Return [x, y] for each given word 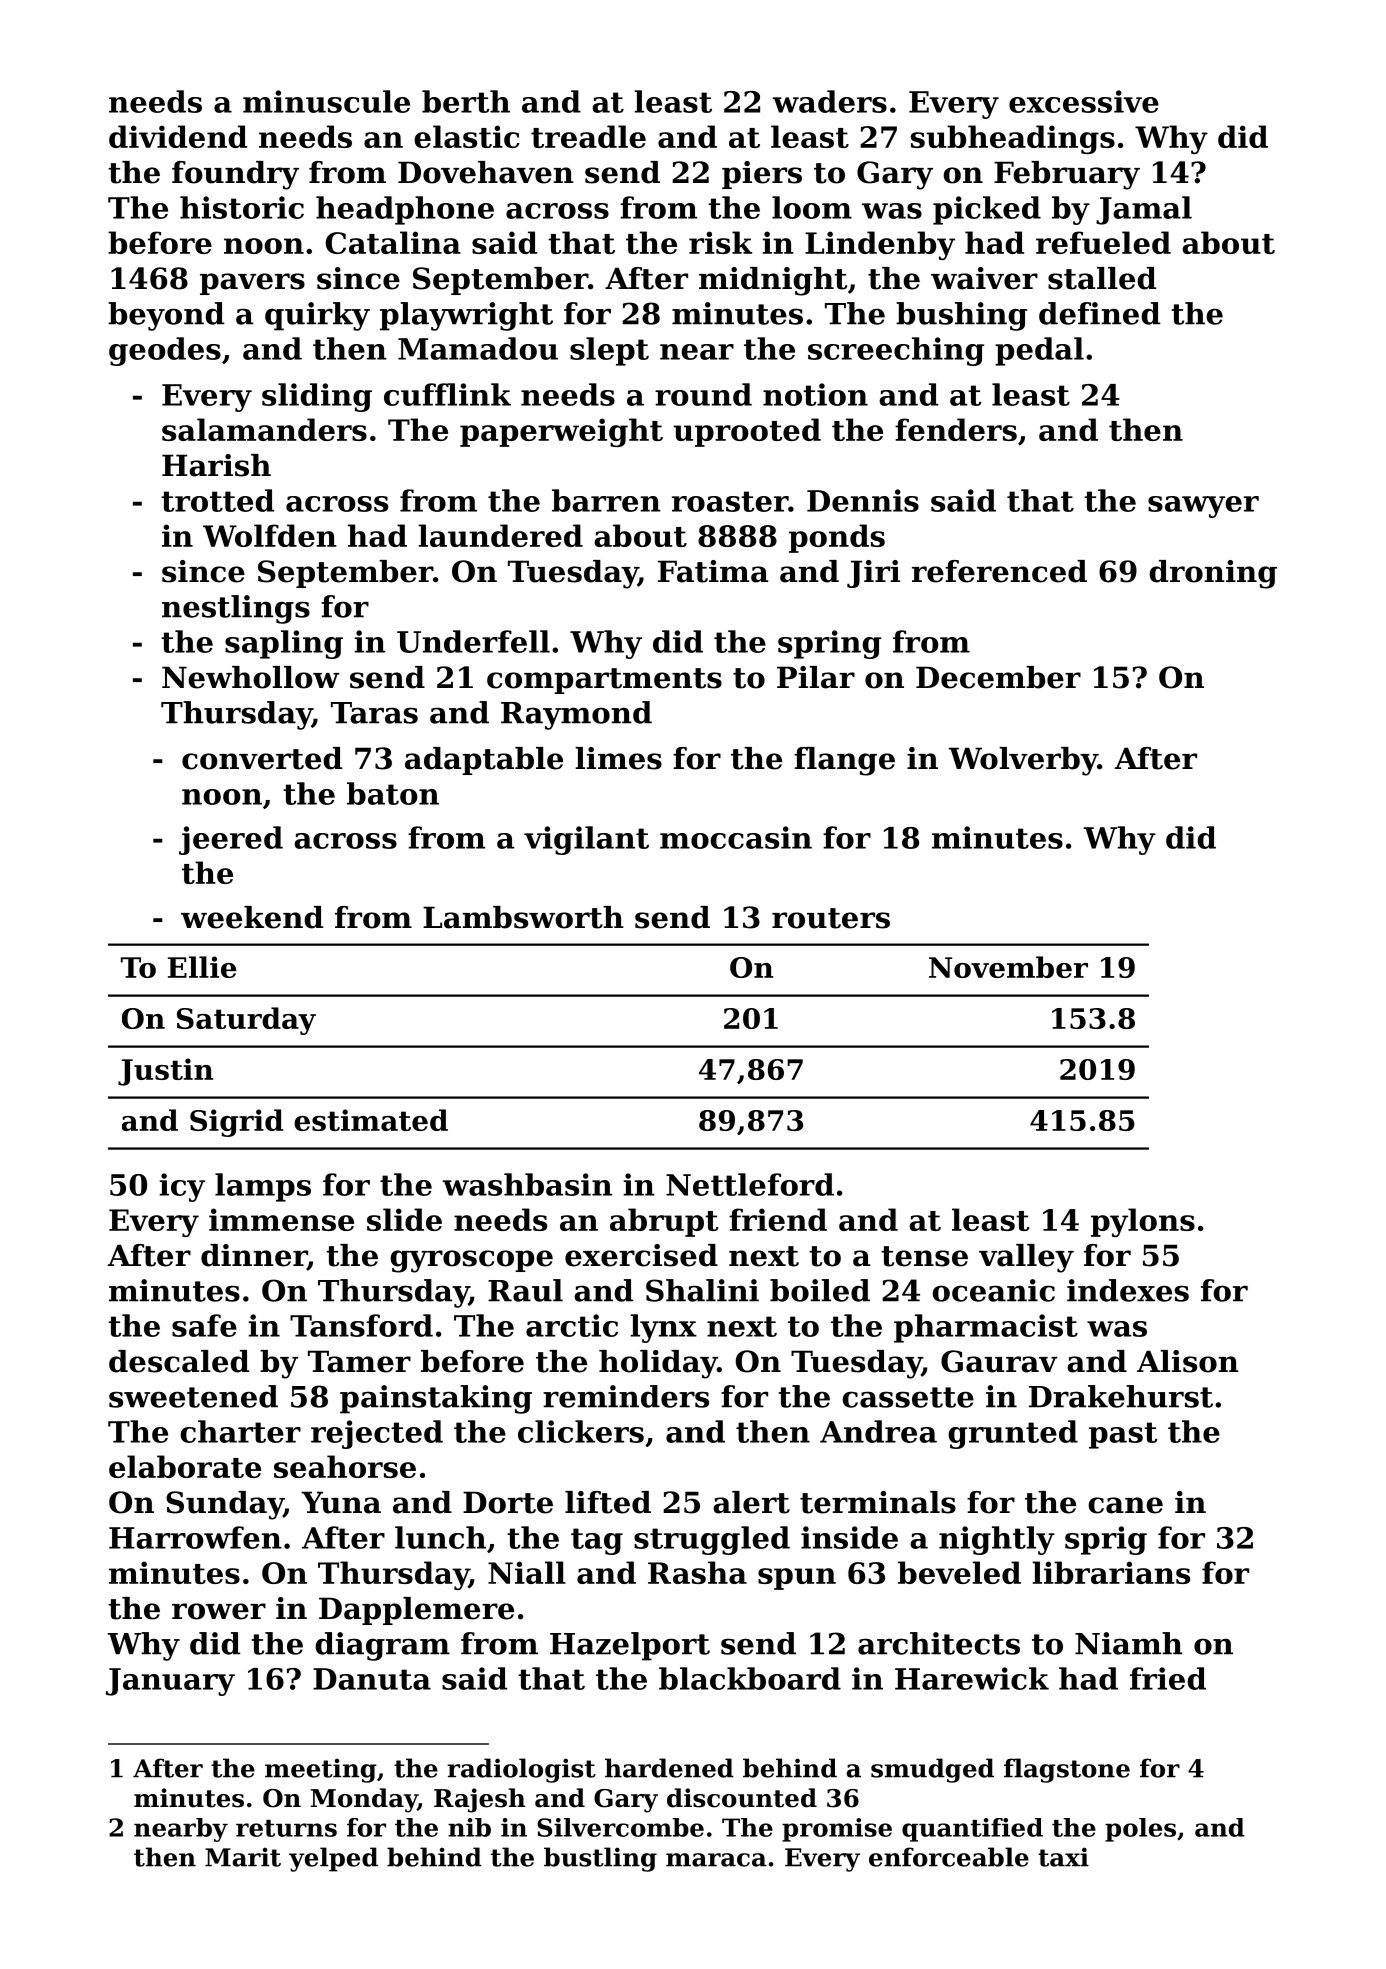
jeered [231, 840]
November [1008, 967]
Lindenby [880, 245]
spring [829, 644]
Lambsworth [523, 917]
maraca [716, 1860]
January [170, 1682]
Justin [165, 1072]
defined [1099, 313]
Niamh [1129, 1643]
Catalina [393, 242]
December [998, 677]
